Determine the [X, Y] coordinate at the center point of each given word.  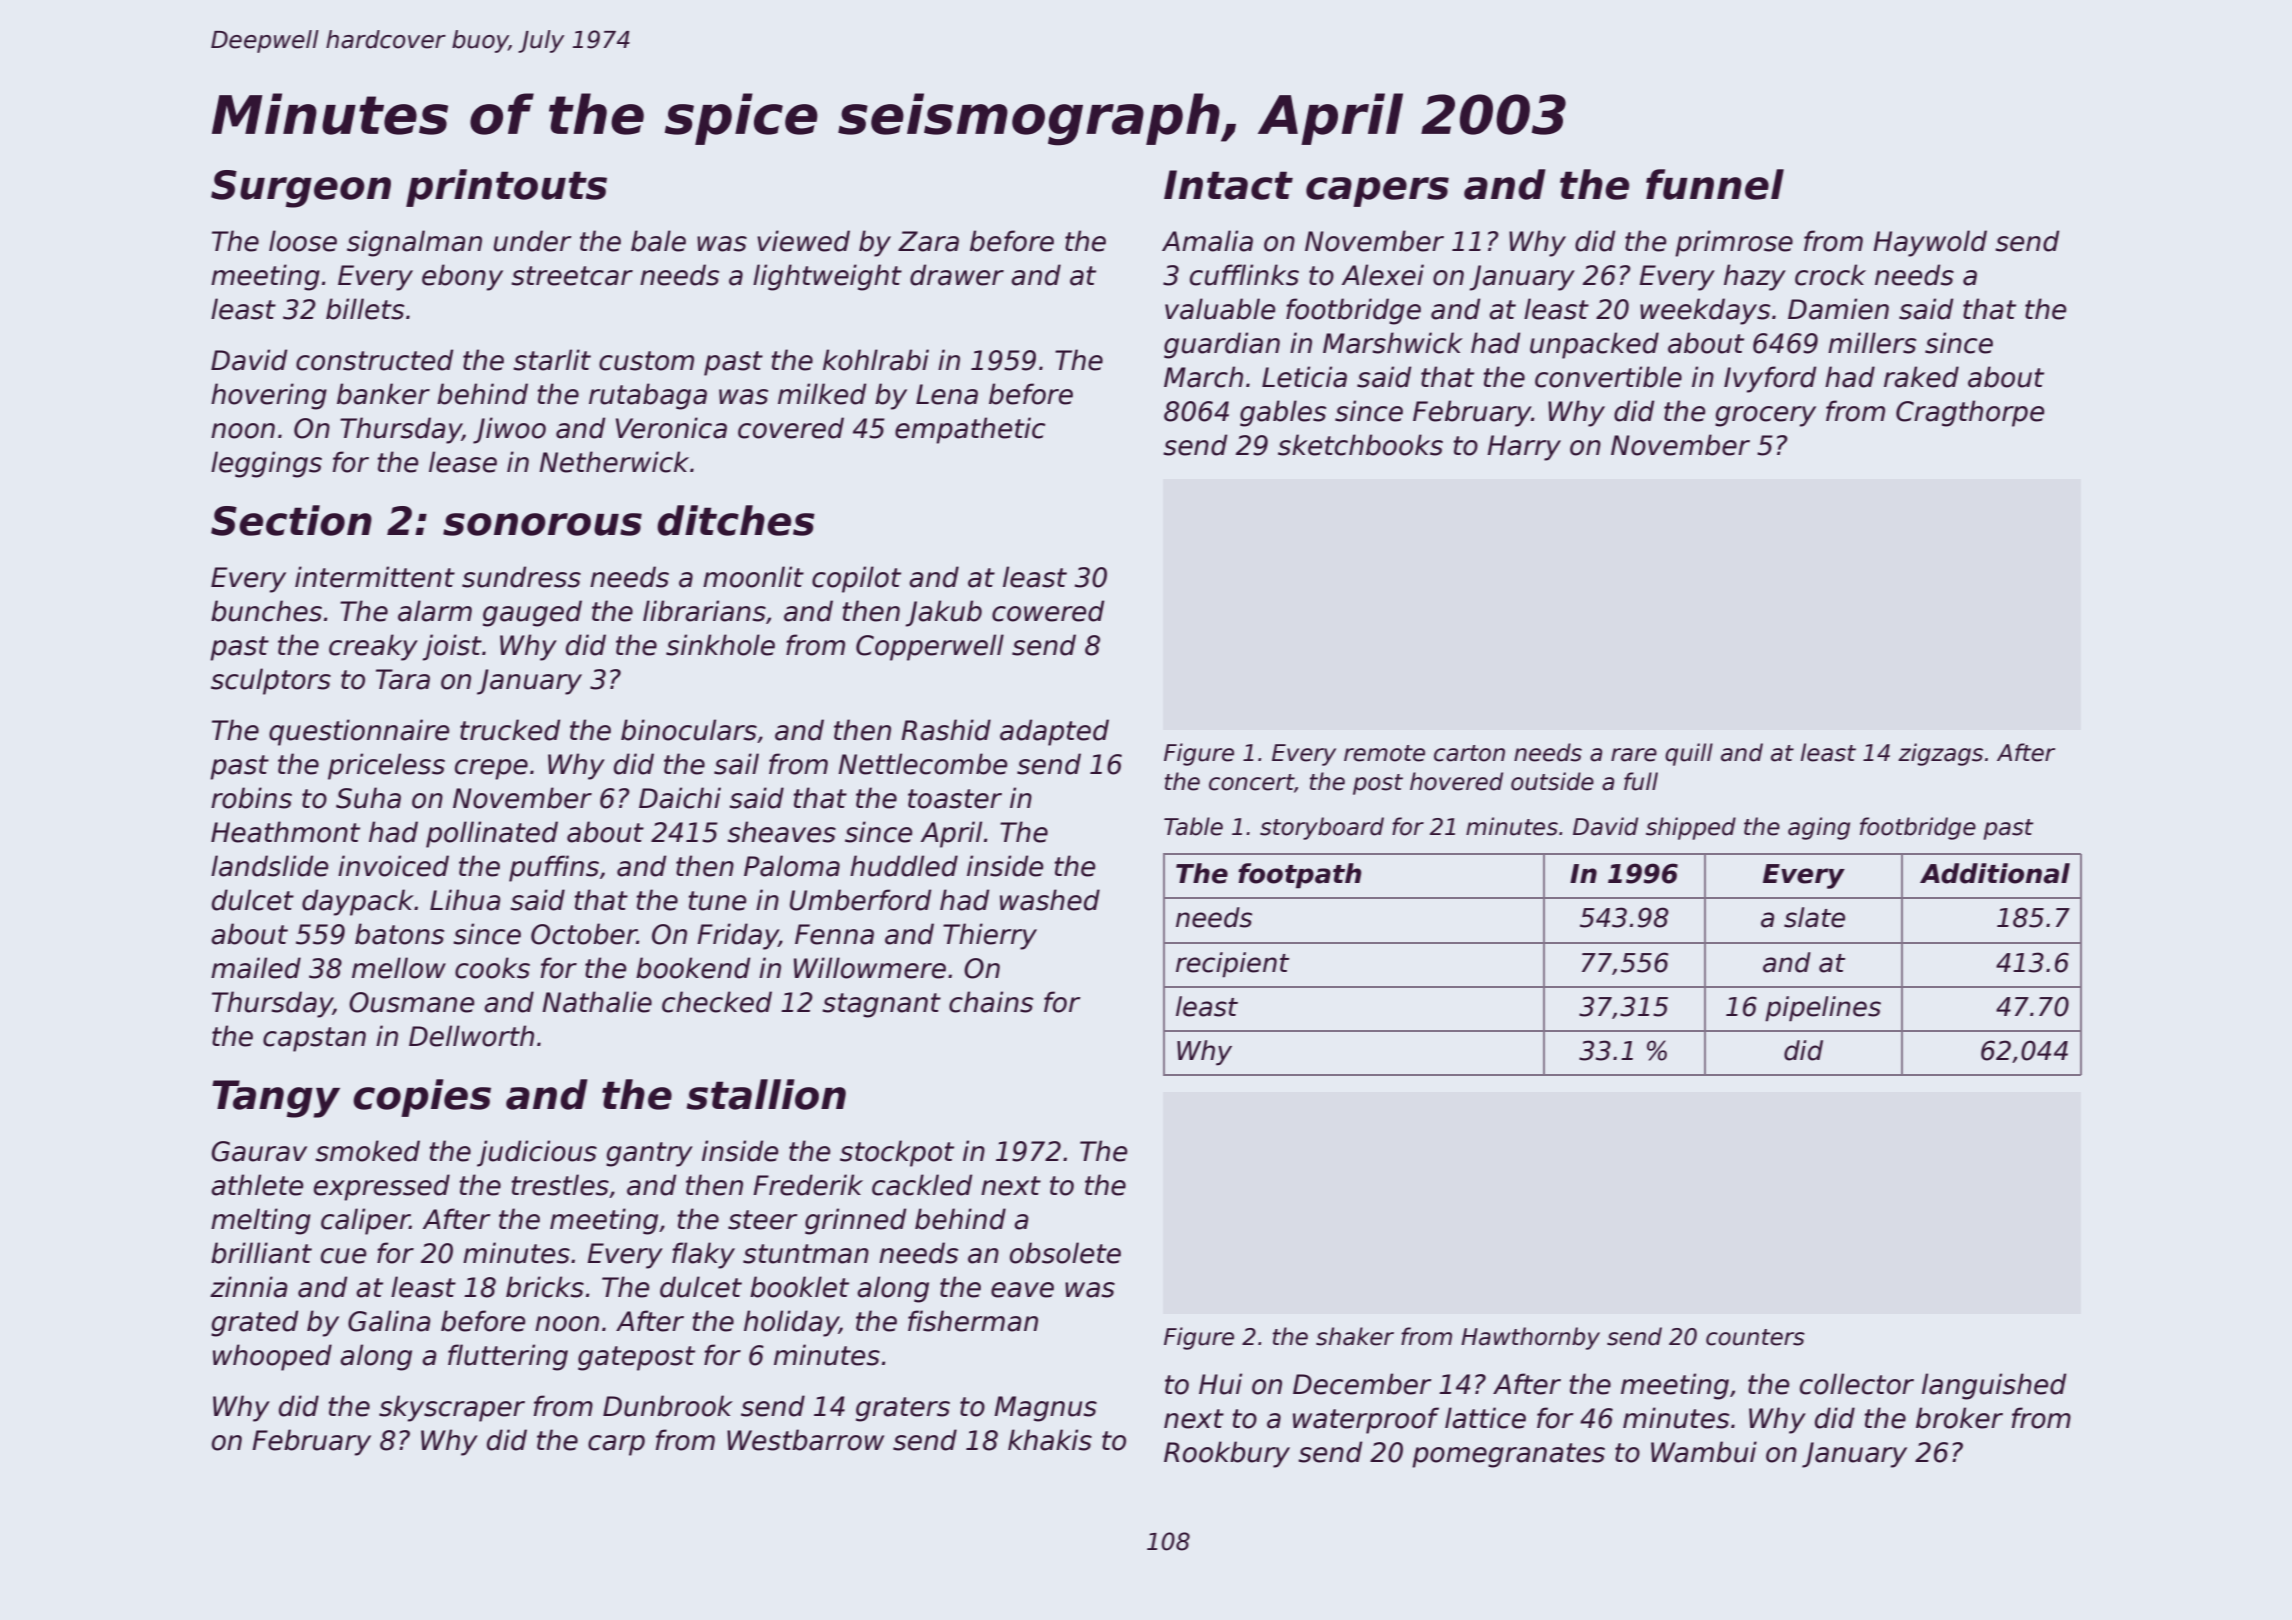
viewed [803, 241]
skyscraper [452, 1408]
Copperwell [930, 647]
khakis [1050, 1440]
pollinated [492, 834]
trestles [560, 1185]
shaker [1355, 1336]
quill [1689, 754]
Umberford [861, 900]
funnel [1715, 184]
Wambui [1704, 1452]
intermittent [375, 577]
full [1641, 781]
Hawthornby [1530, 1338]
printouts [506, 188]
